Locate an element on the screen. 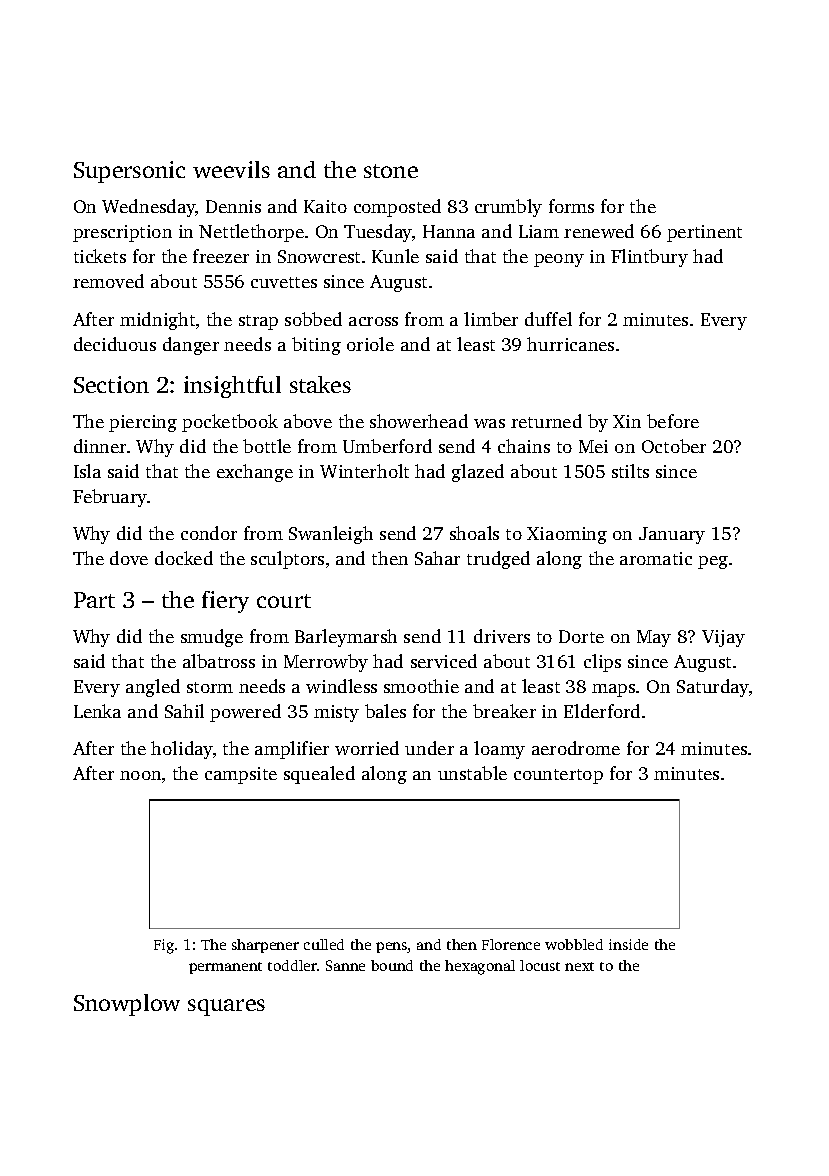 The width and height of the screenshot is (829, 1176). freezer is located at coordinates (221, 256).
